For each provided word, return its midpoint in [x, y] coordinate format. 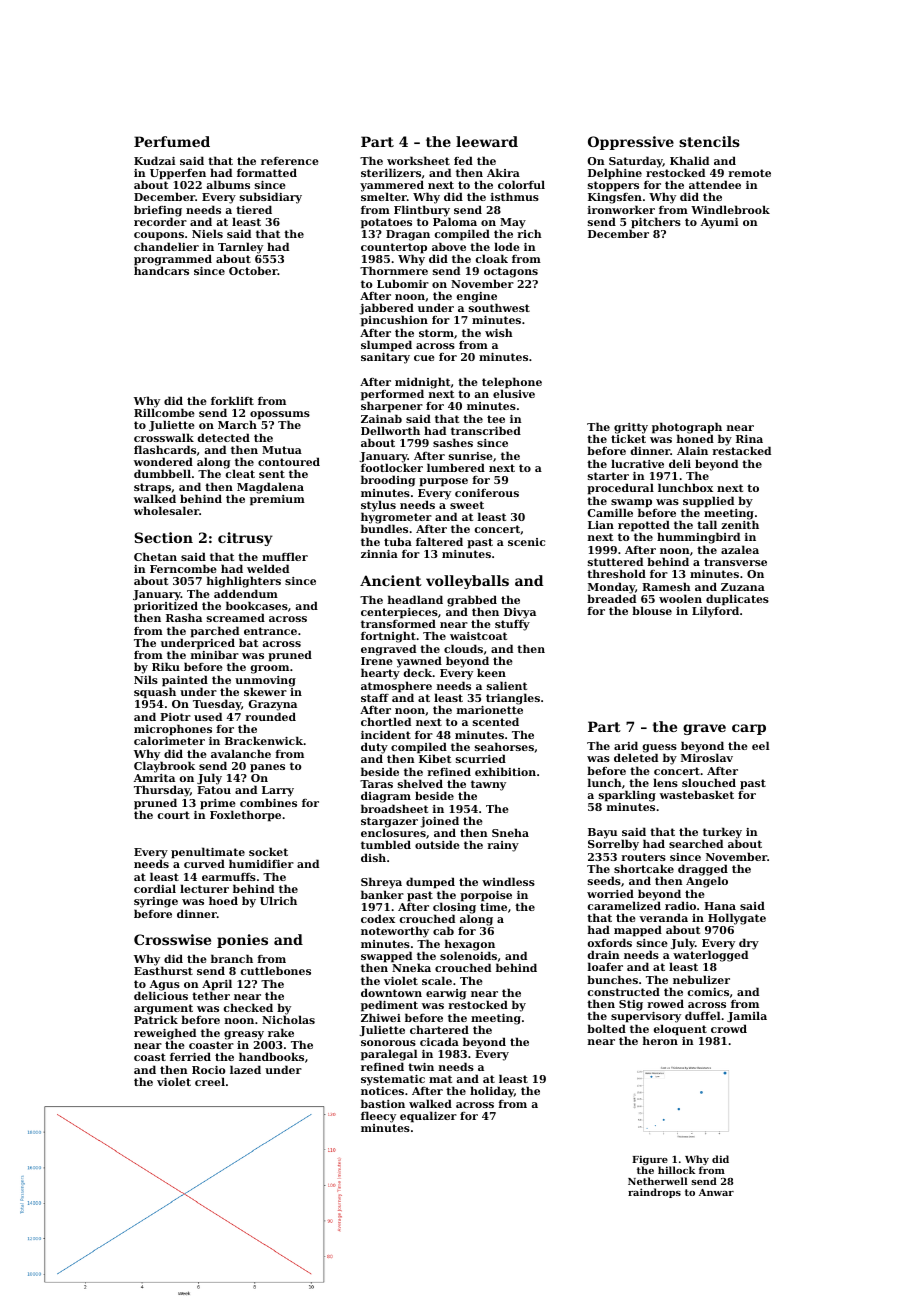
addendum [246, 593]
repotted [644, 526]
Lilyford [715, 612]
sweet [467, 505]
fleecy [378, 1117]
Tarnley [240, 248]
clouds [463, 648]
